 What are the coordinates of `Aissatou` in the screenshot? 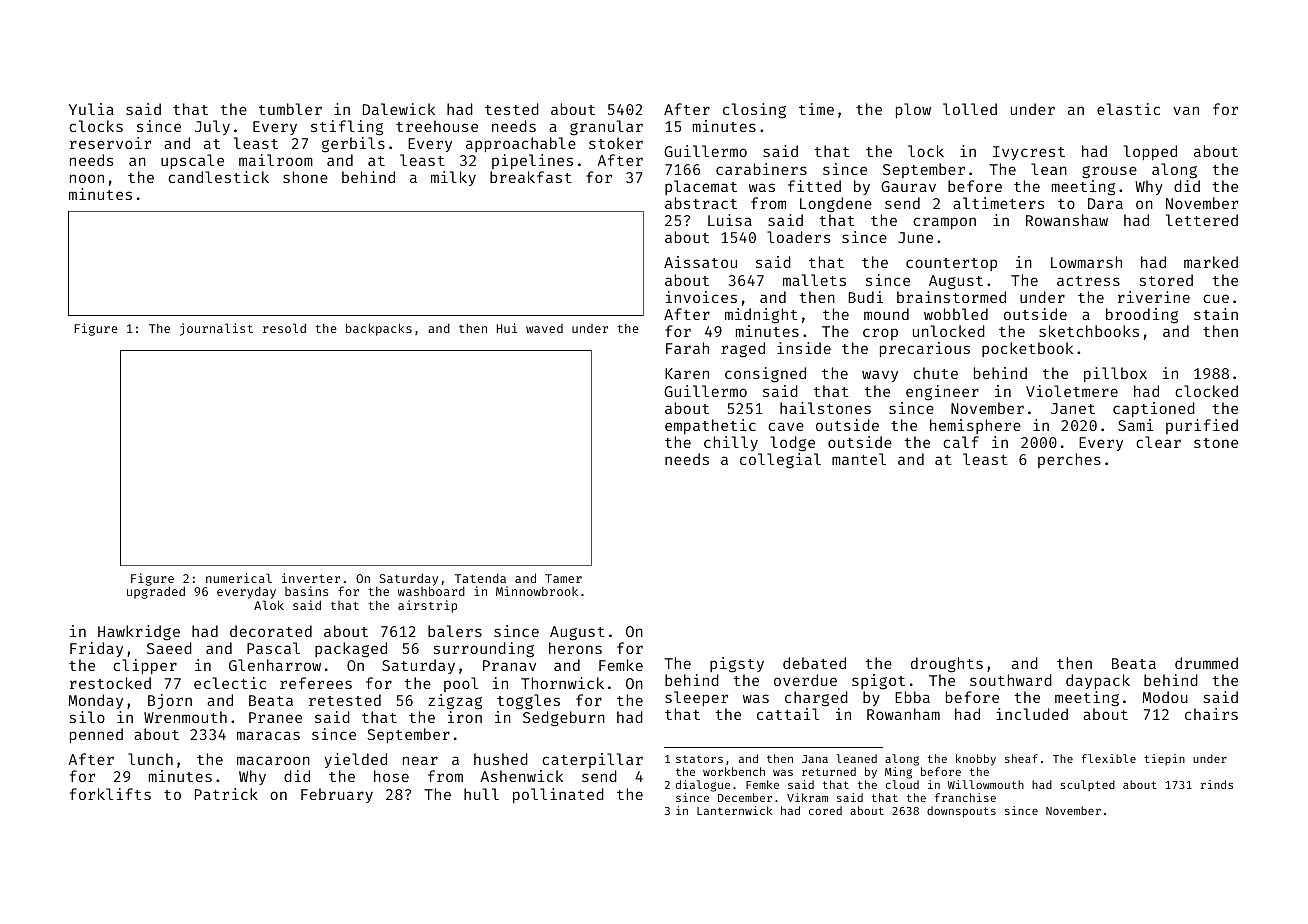 It's located at (700, 262).
